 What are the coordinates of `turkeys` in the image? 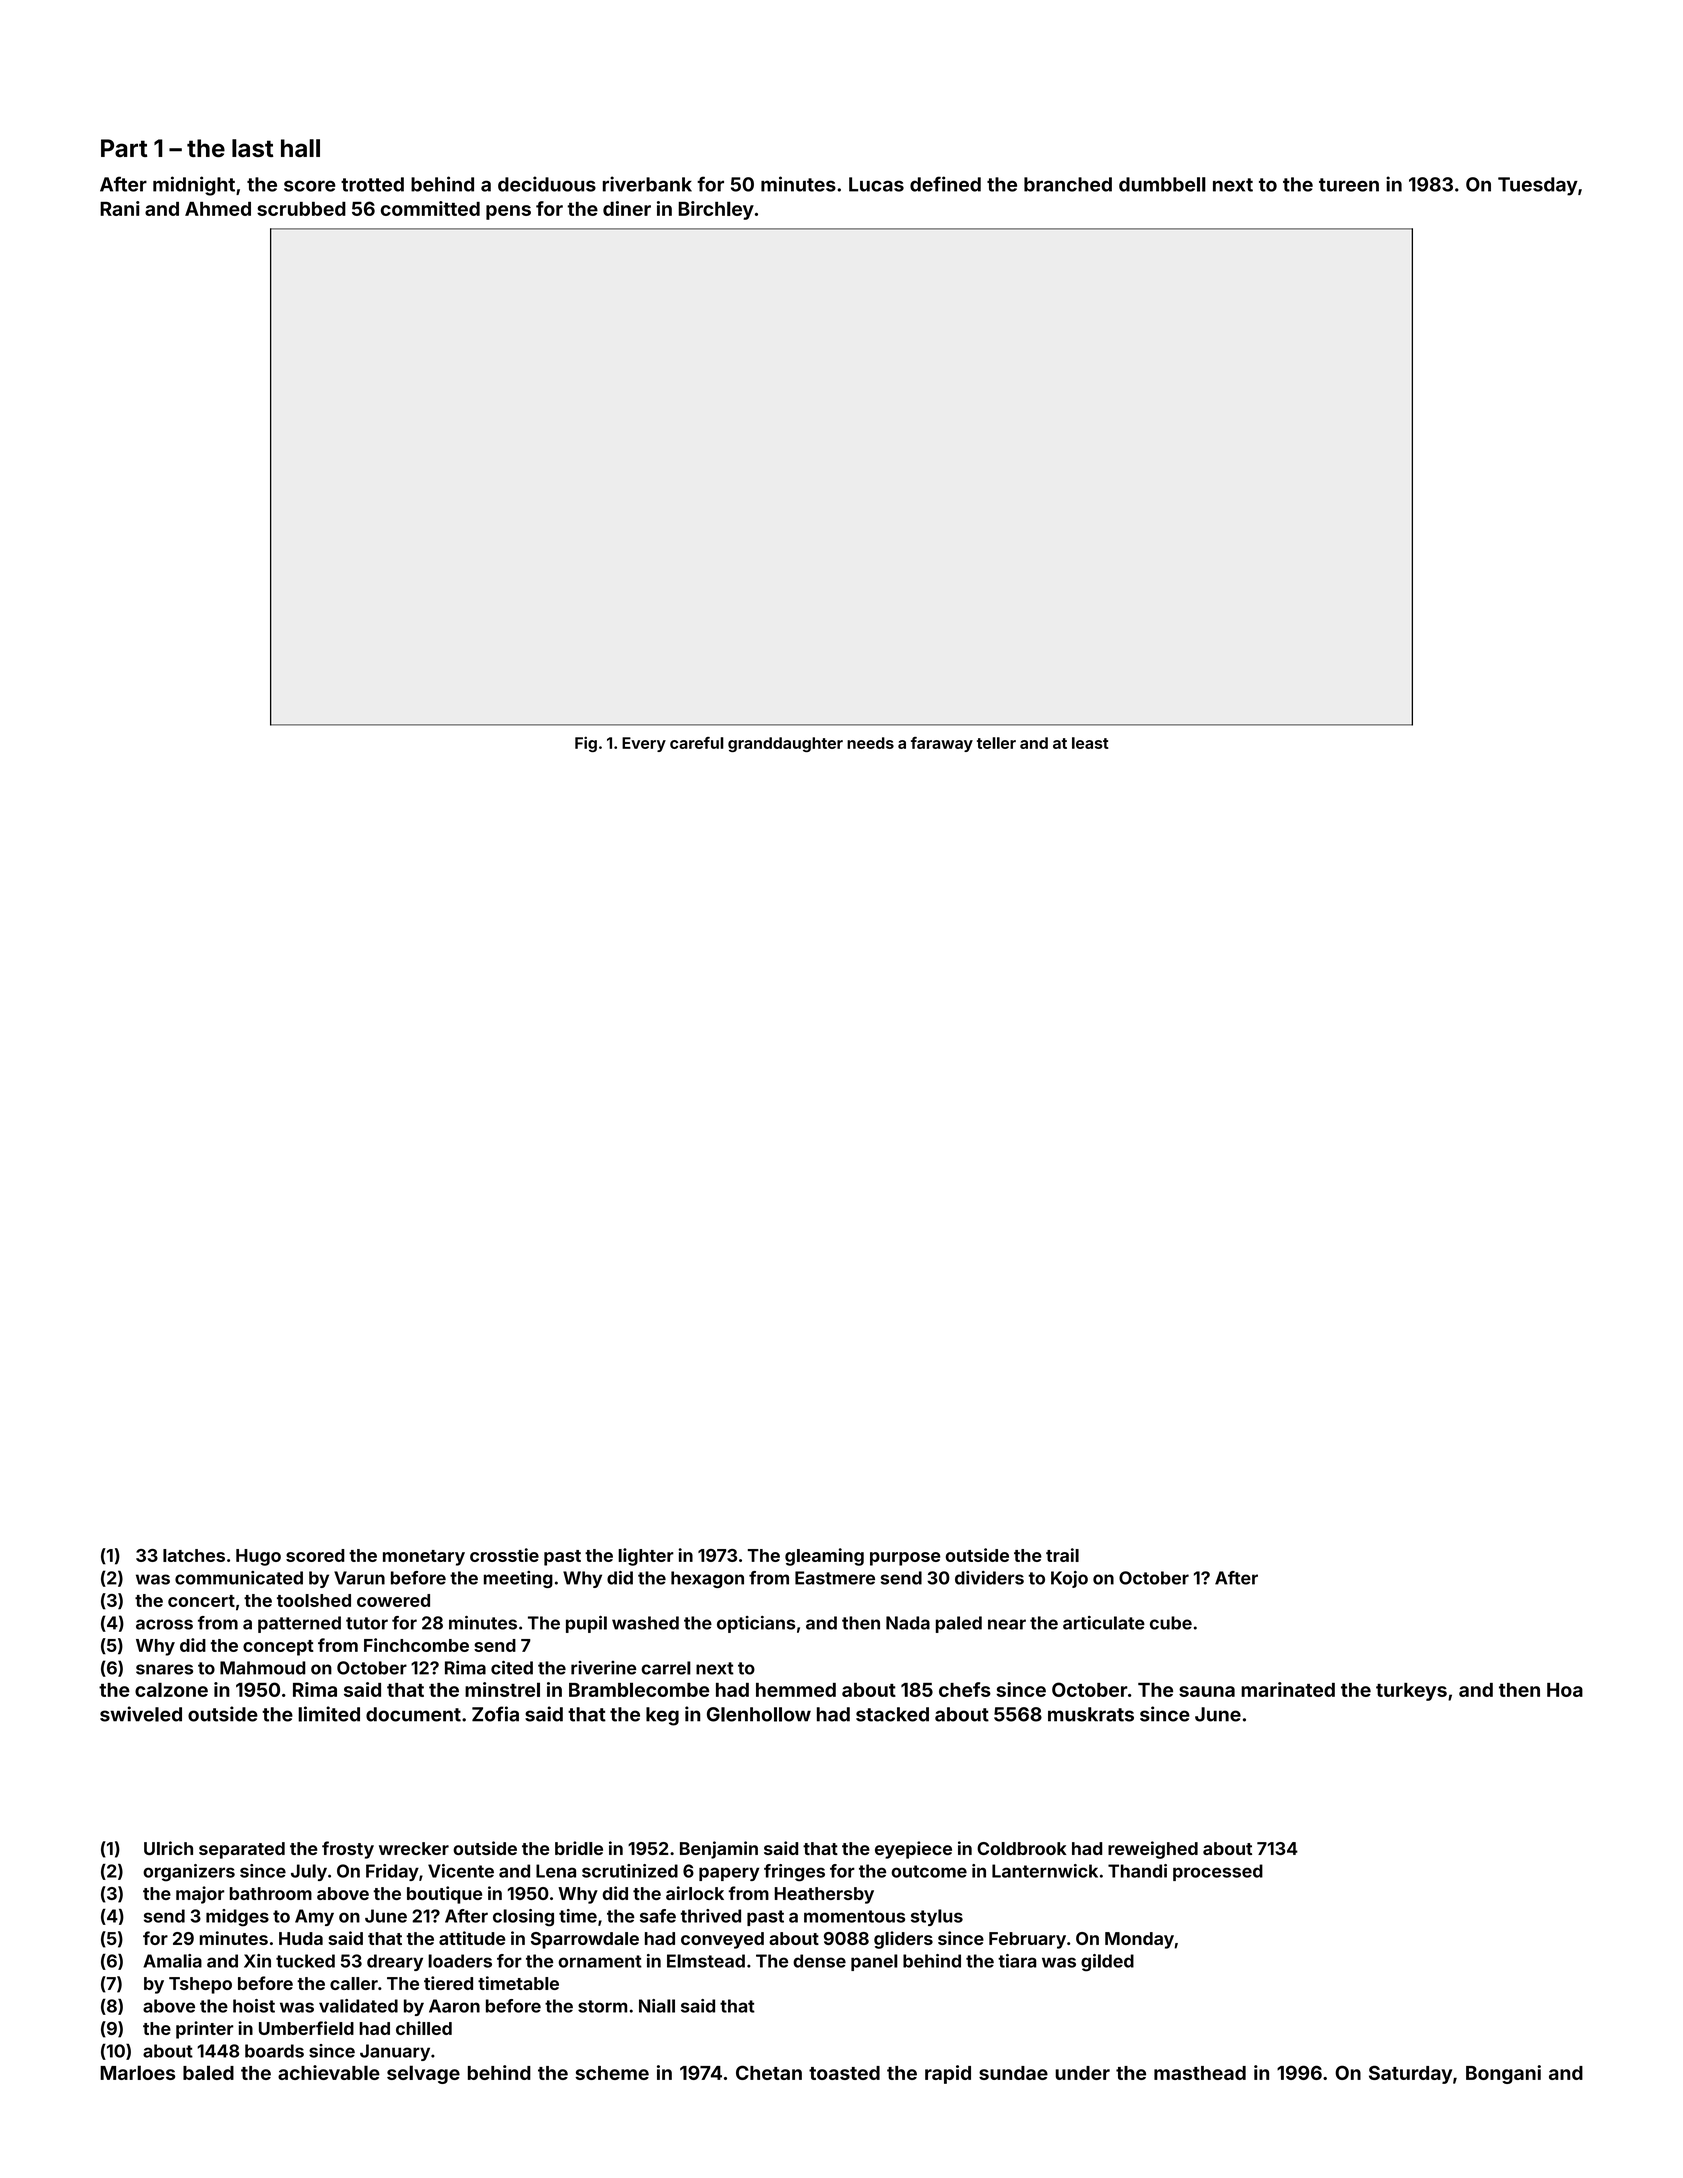 It's located at (1411, 1692).
